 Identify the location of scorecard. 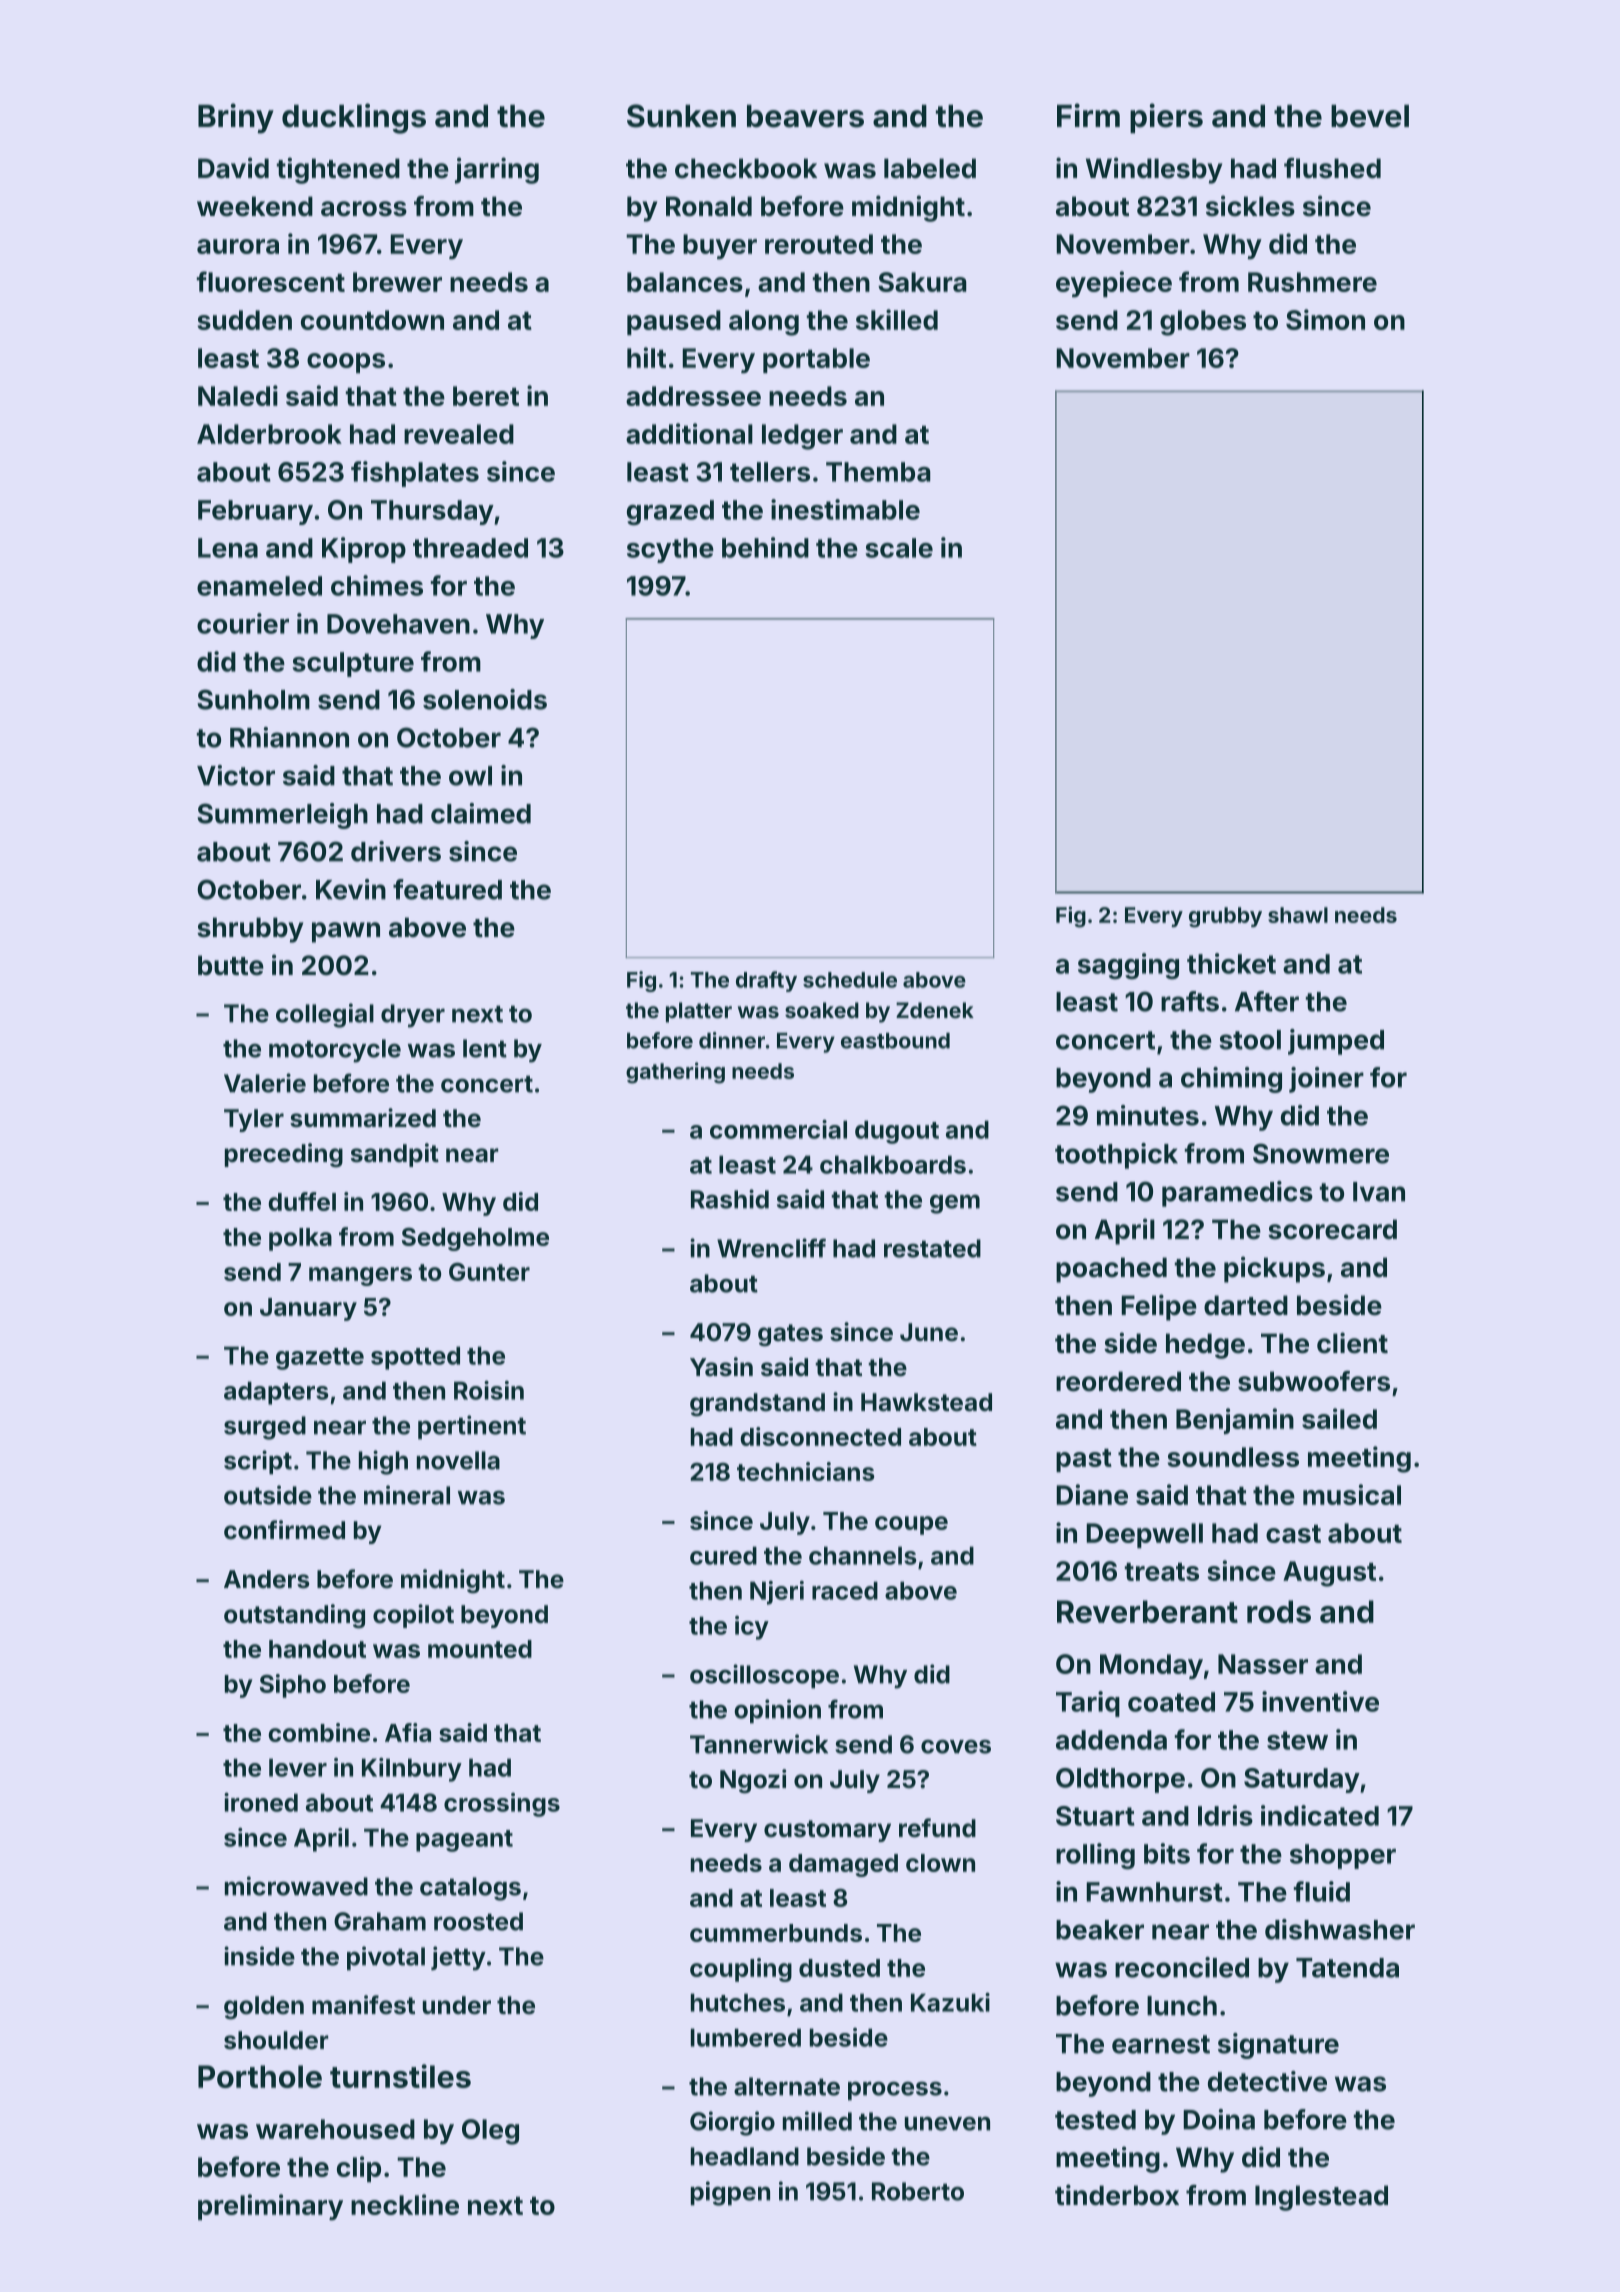
(1332, 1229).
